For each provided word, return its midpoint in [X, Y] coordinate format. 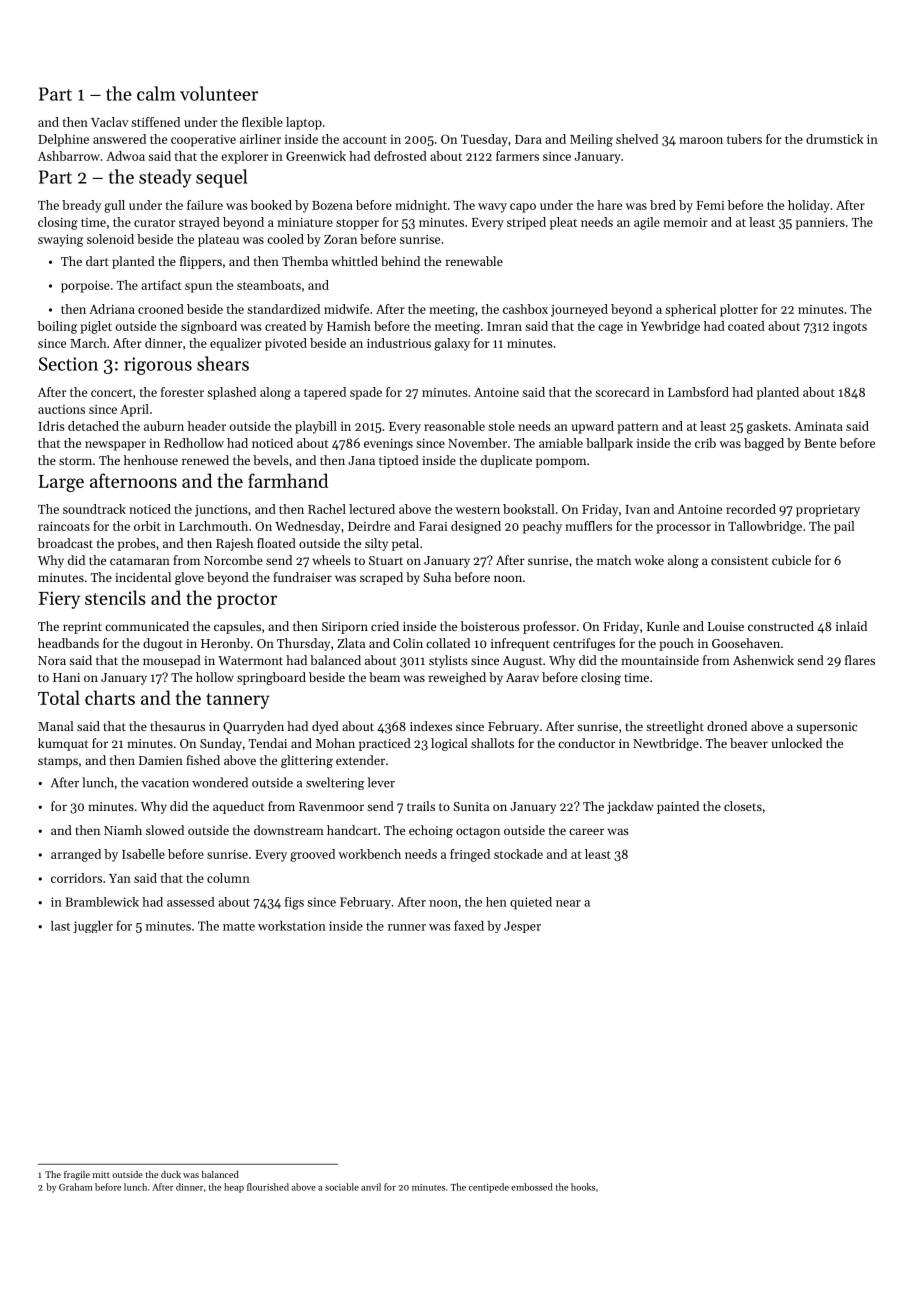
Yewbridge [670, 327]
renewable [474, 261]
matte [239, 926]
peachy [542, 527]
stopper [357, 224]
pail [844, 527]
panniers [820, 224]
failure [205, 205]
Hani [66, 677]
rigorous [158, 366]
